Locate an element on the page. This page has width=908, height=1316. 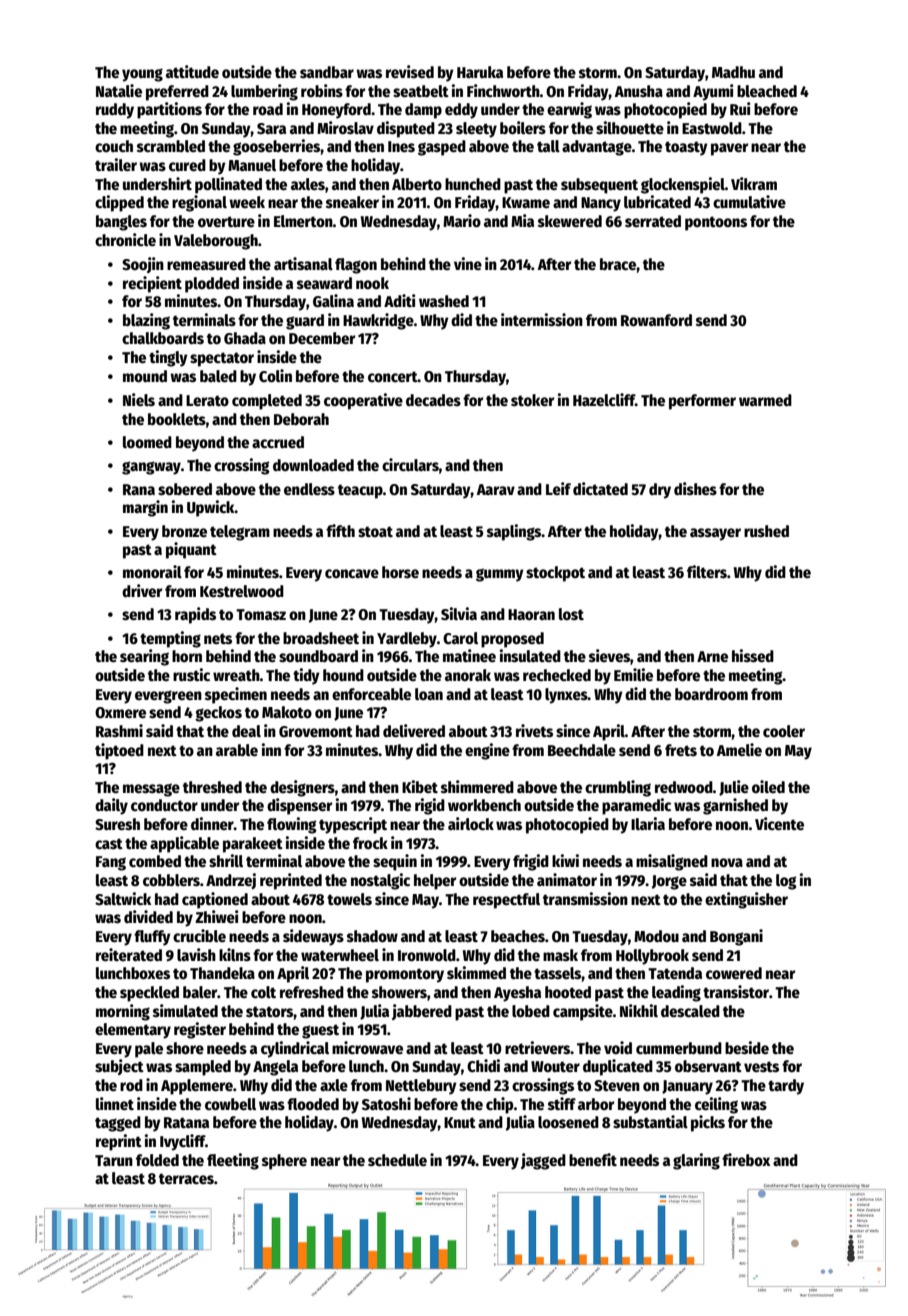
hissed is located at coordinates (753, 656).
